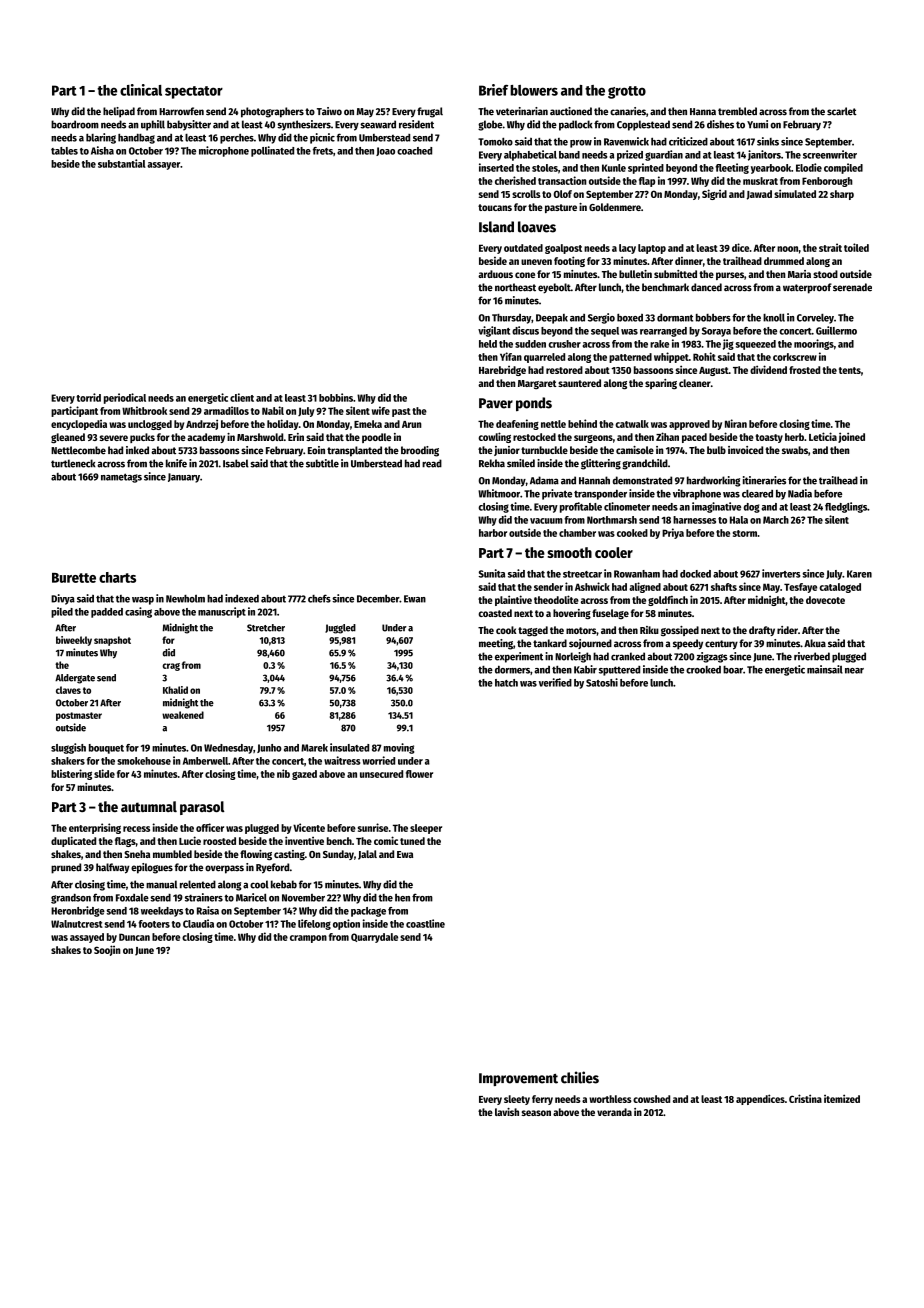 This document has height=1308, width=924. What do you see at coordinates (336, 397) in the document?
I see `bobbins` at bounding box center [336, 397].
